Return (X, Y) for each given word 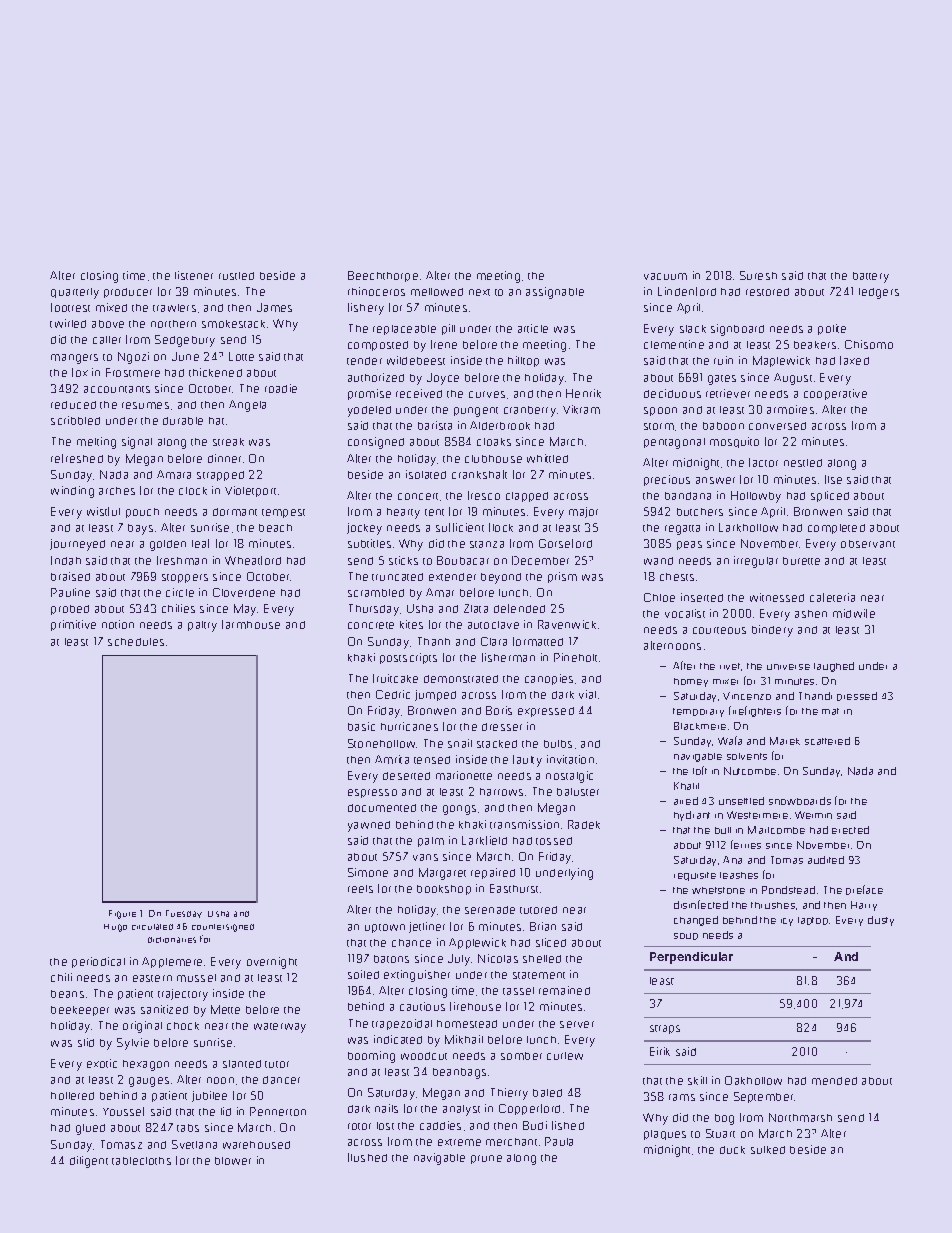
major (583, 512)
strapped (220, 476)
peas (689, 545)
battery (871, 277)
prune (486, 1159)
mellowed (437, 292)
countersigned (223, 928)
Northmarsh (800, 1117)
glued (90, 1129)
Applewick (477, 943)
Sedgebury (185, 341)
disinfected (701, 904)
